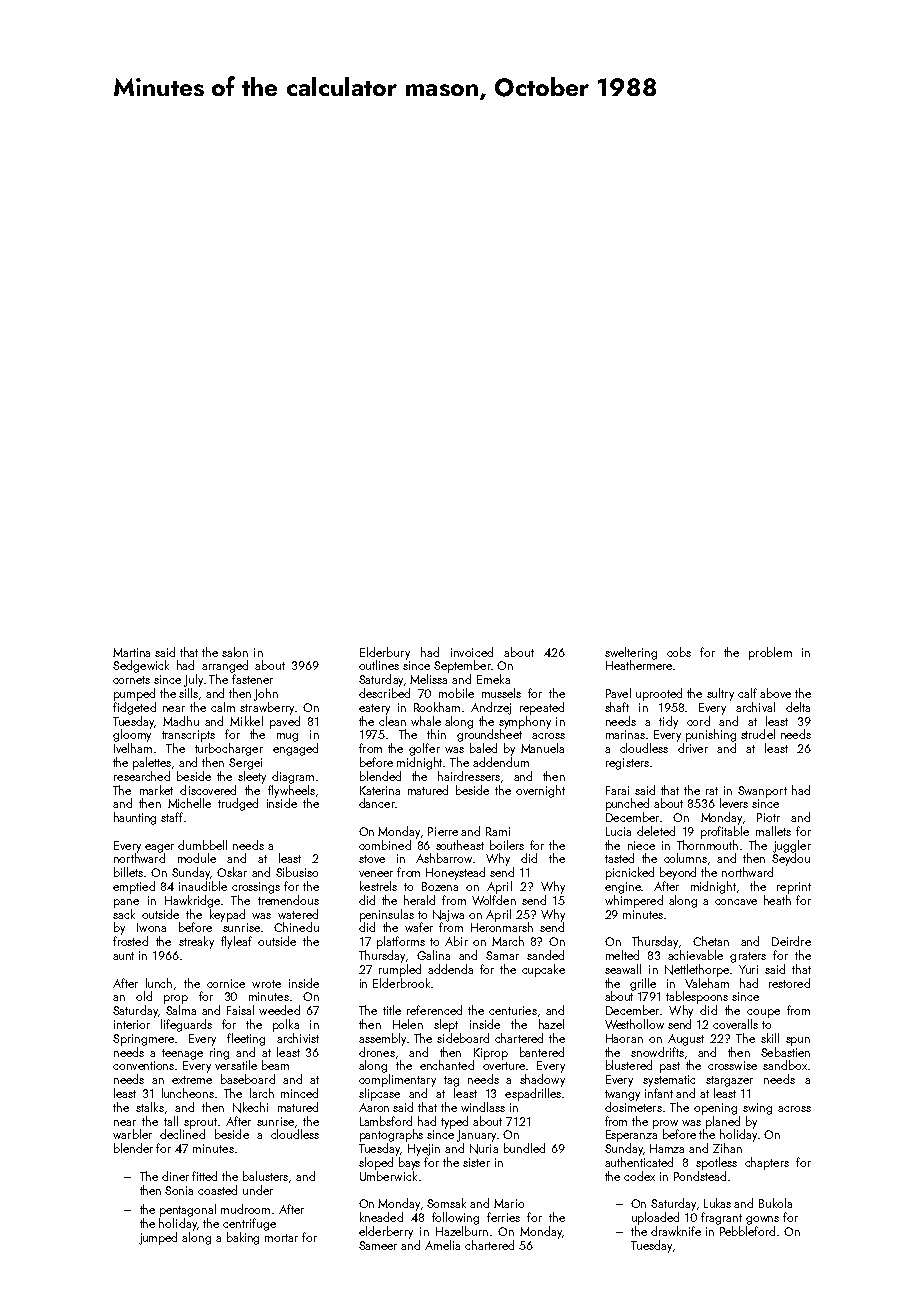  I want to click on bundled, so click(524, 1148).
